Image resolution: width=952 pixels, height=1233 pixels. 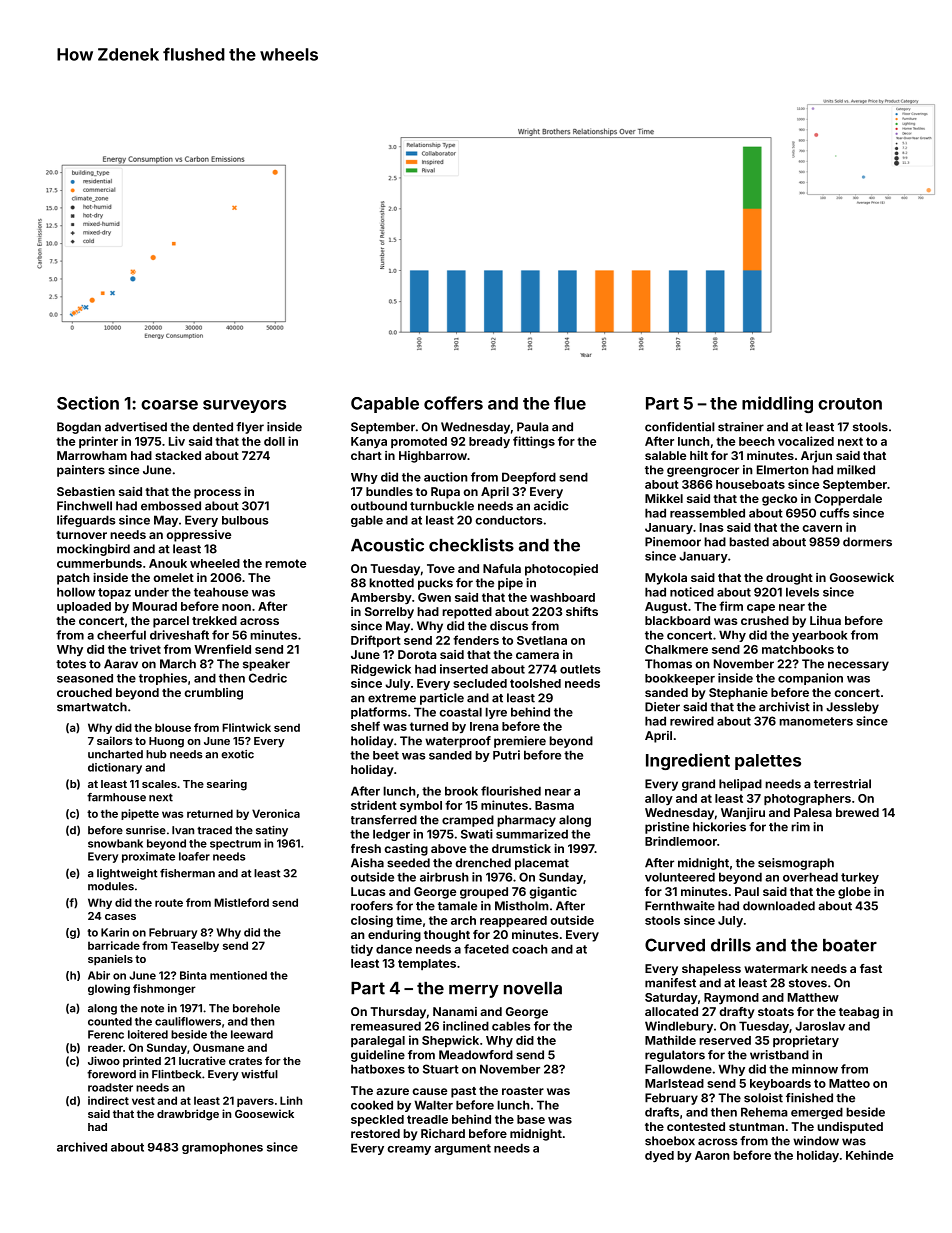 I want to click on crouton, so click(x=850, y=404).
